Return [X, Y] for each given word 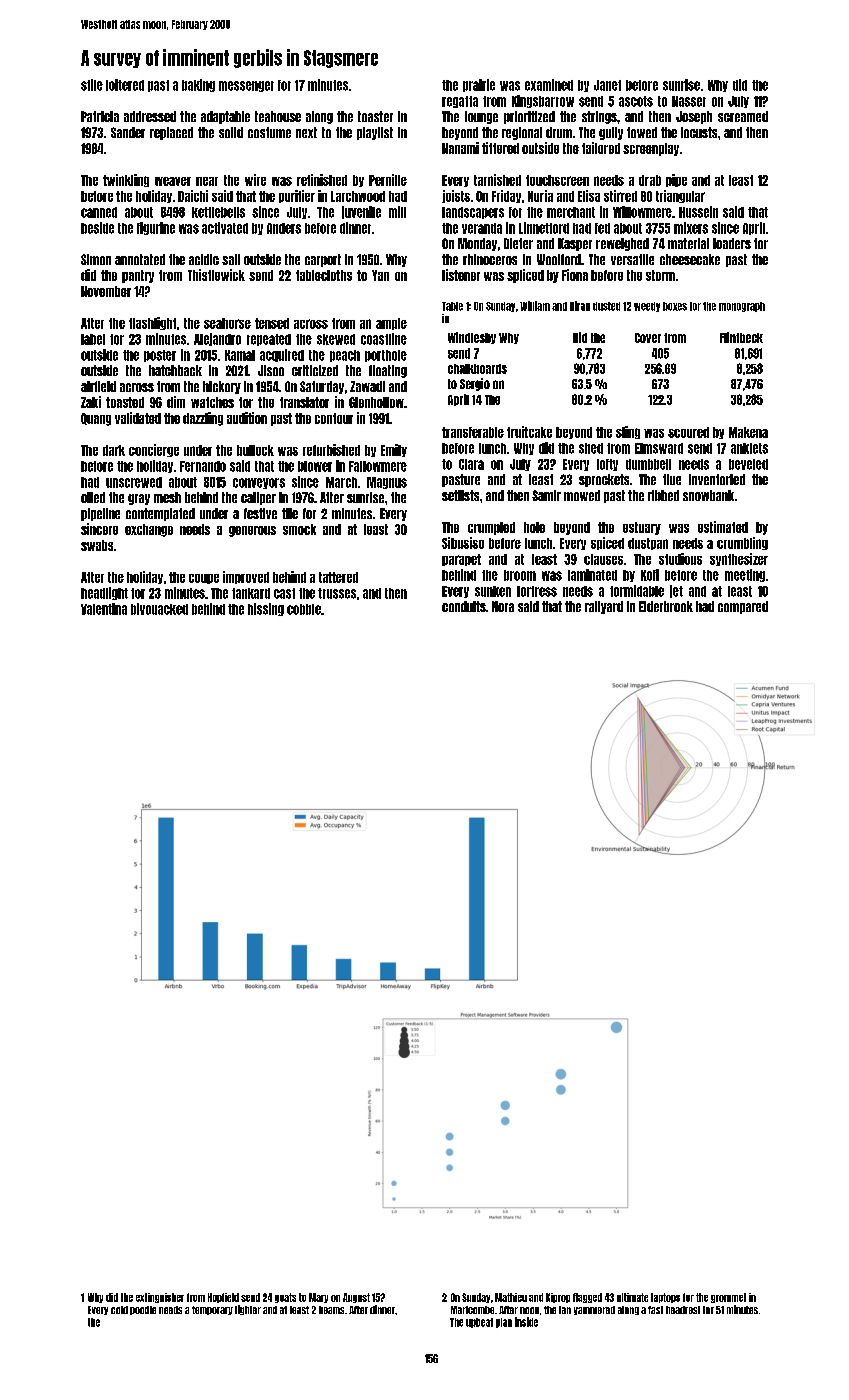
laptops [665, 1298]
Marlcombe [472, 1310]
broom [520, 575]
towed [642, 132]
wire [255, 180]
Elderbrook [666, 606]
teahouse [278, 116]
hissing [266, 609]
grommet [728, 1298]
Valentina [104, 609]
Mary [318, 1298]
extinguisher [160, 1298]
